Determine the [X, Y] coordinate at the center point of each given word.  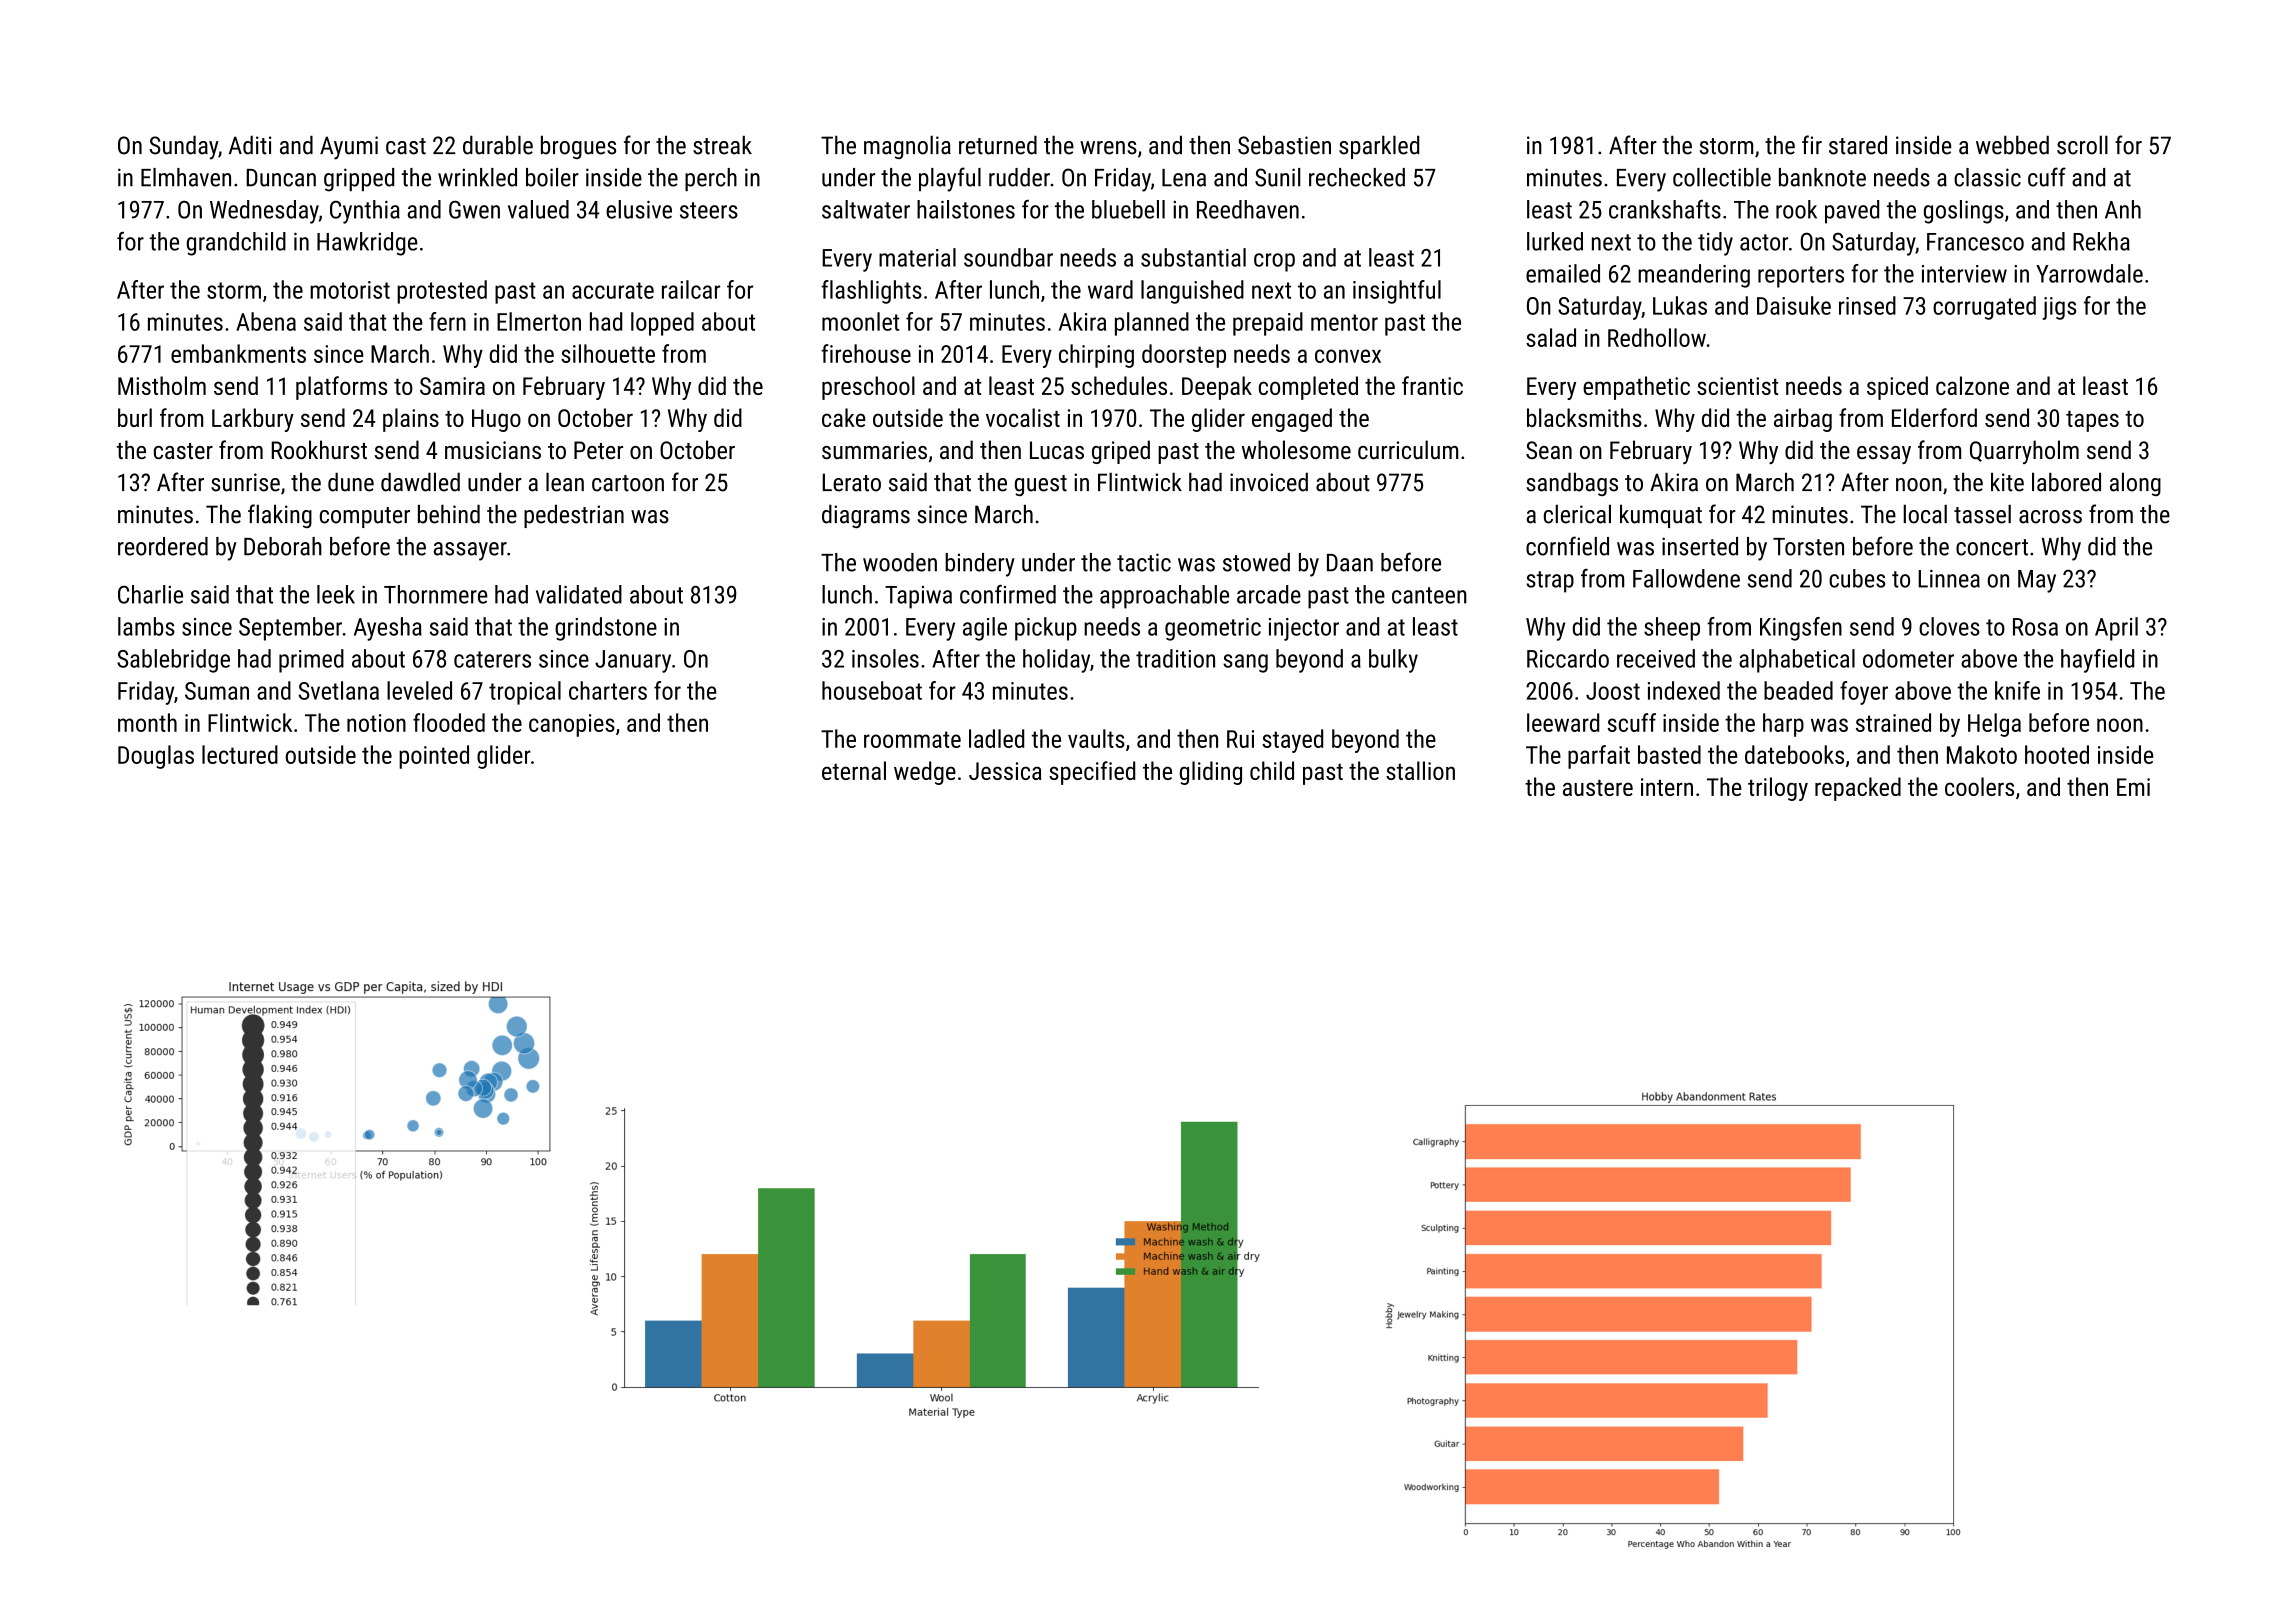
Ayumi [349, 148]
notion [376, 723]
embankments [238, 353]
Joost [1613, 691]
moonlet [860, 321]
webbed [2012, 145]
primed [311, 661]
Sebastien [1284, 145]
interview [1964, 274]
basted [1669, 754]
